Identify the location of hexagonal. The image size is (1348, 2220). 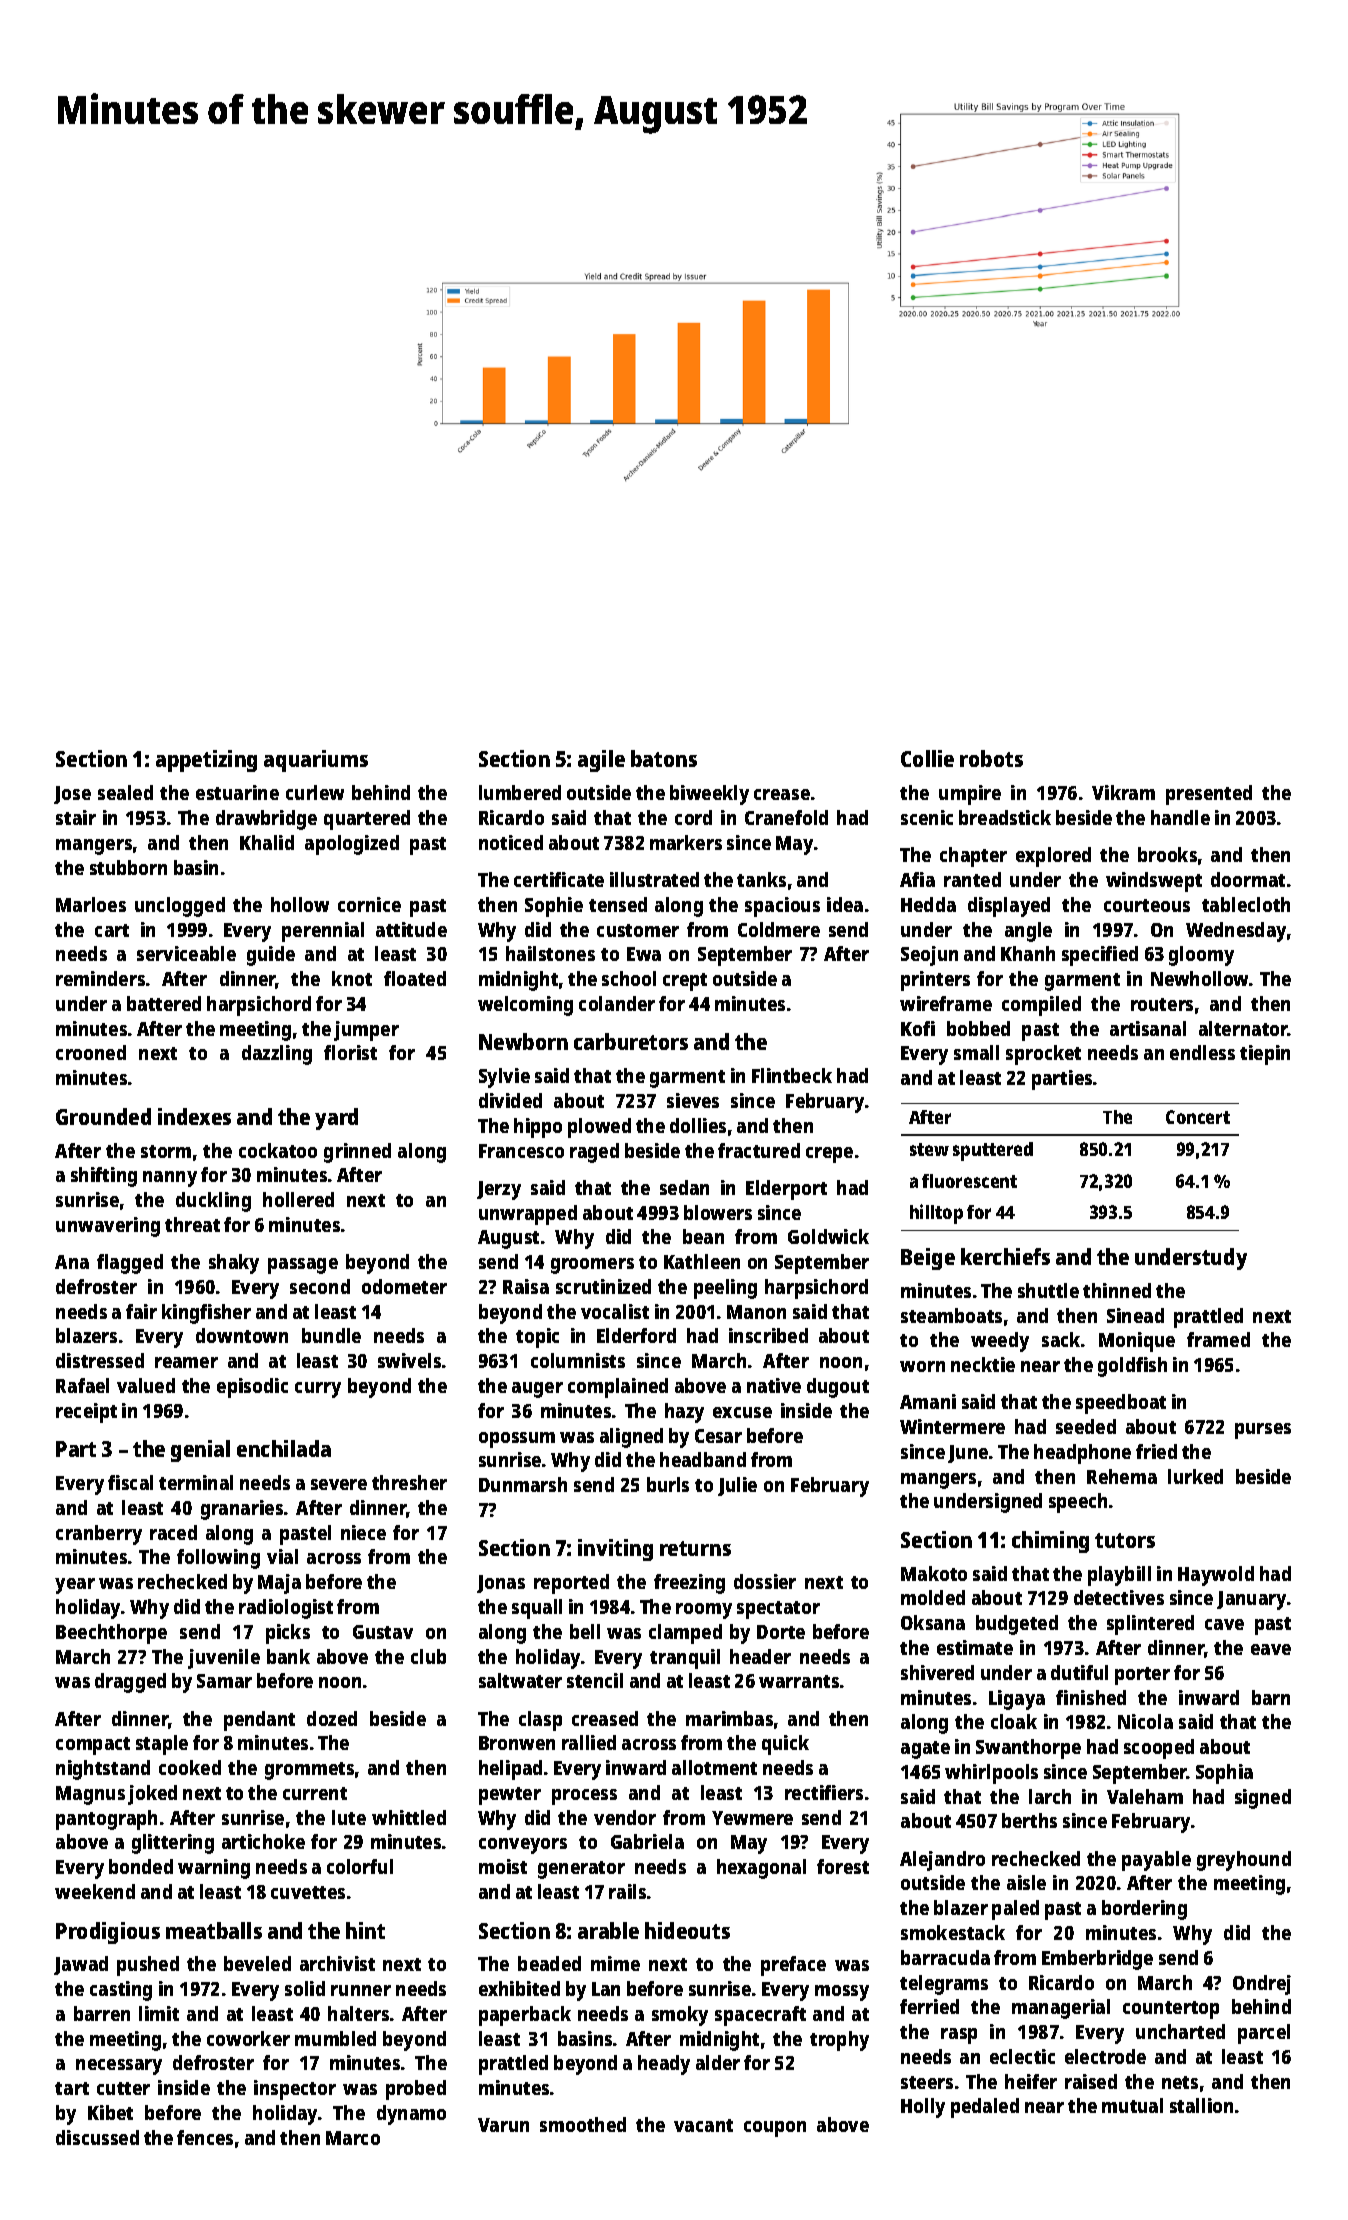
(761, 1869).
